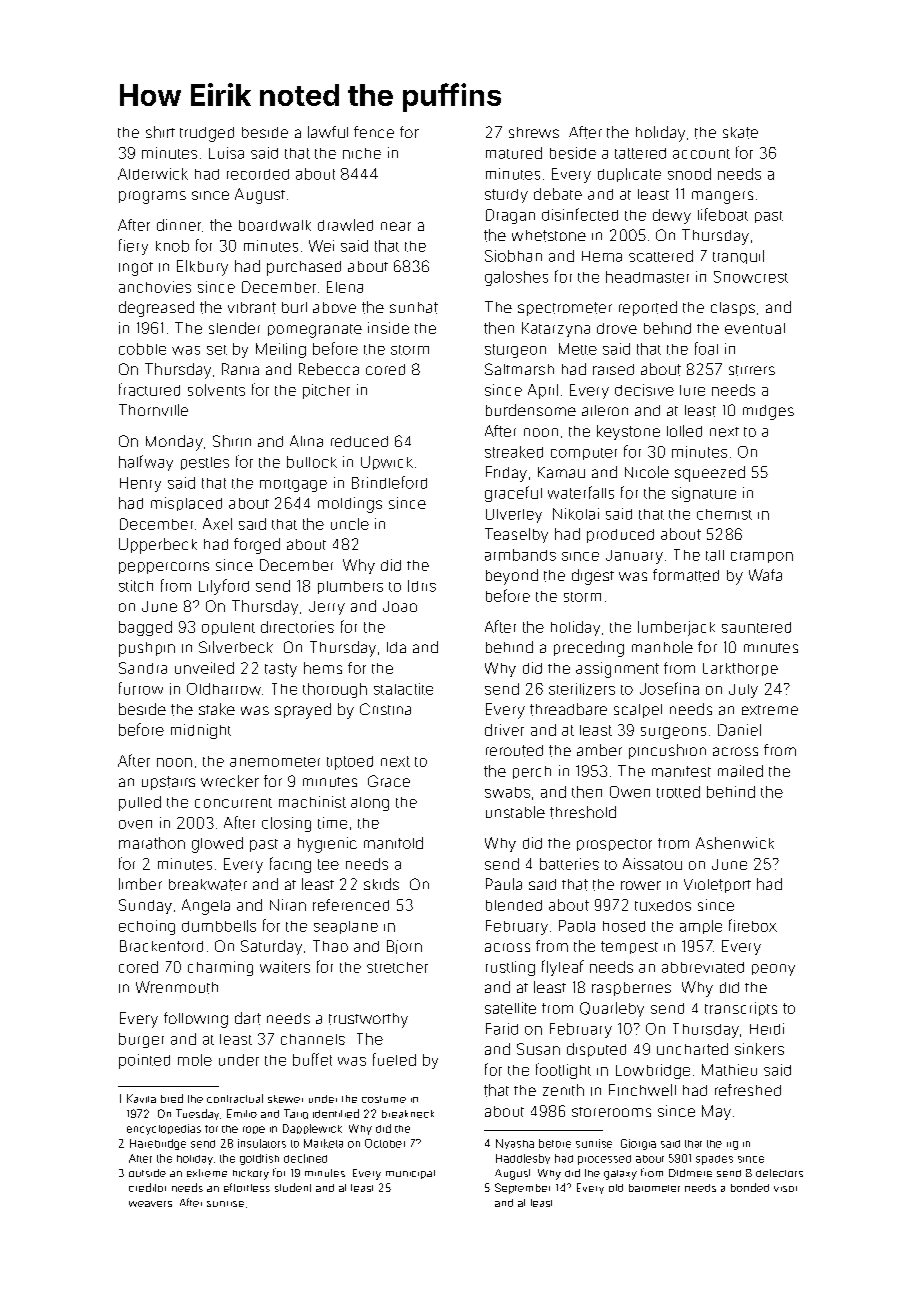 The height and width of the screenshot is (1314, 924). Describe the element at coordinates (534, 132) in the screenshot. I see `shrews` at that location.
